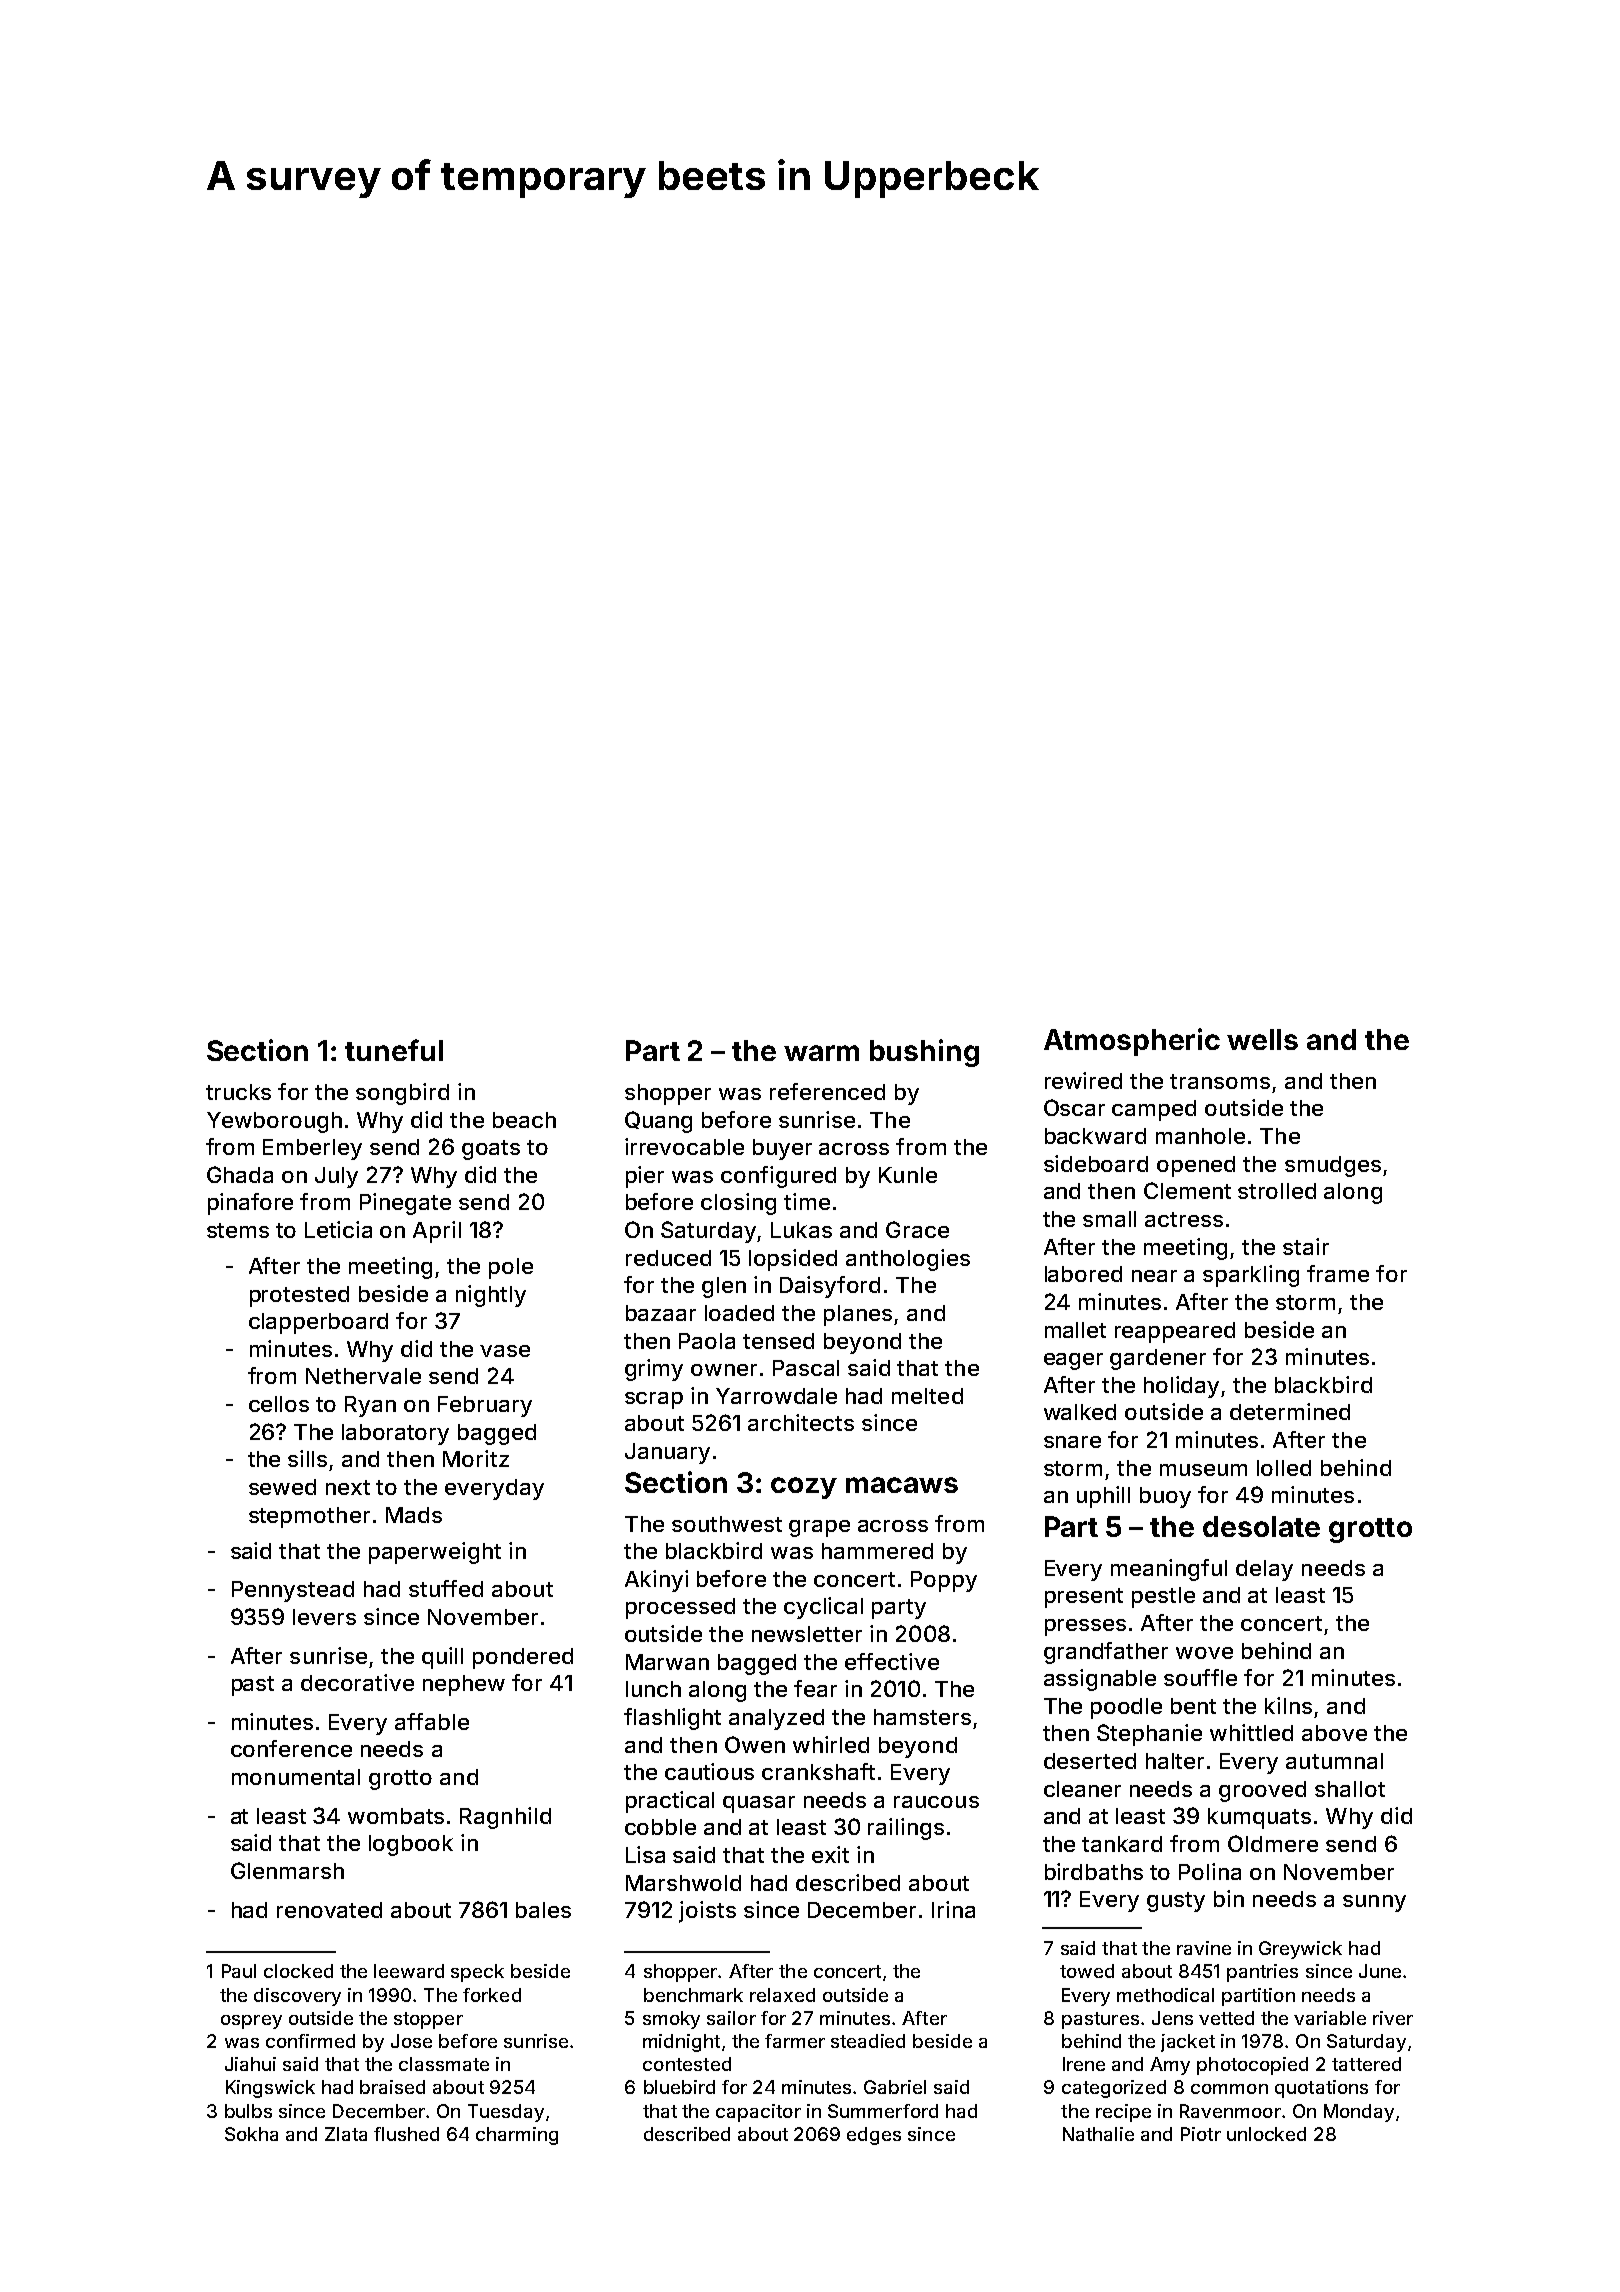  What do you see at coordinates (394, 1050) in the image?
I see `tuneful` at bounding box center [394, 1050].
